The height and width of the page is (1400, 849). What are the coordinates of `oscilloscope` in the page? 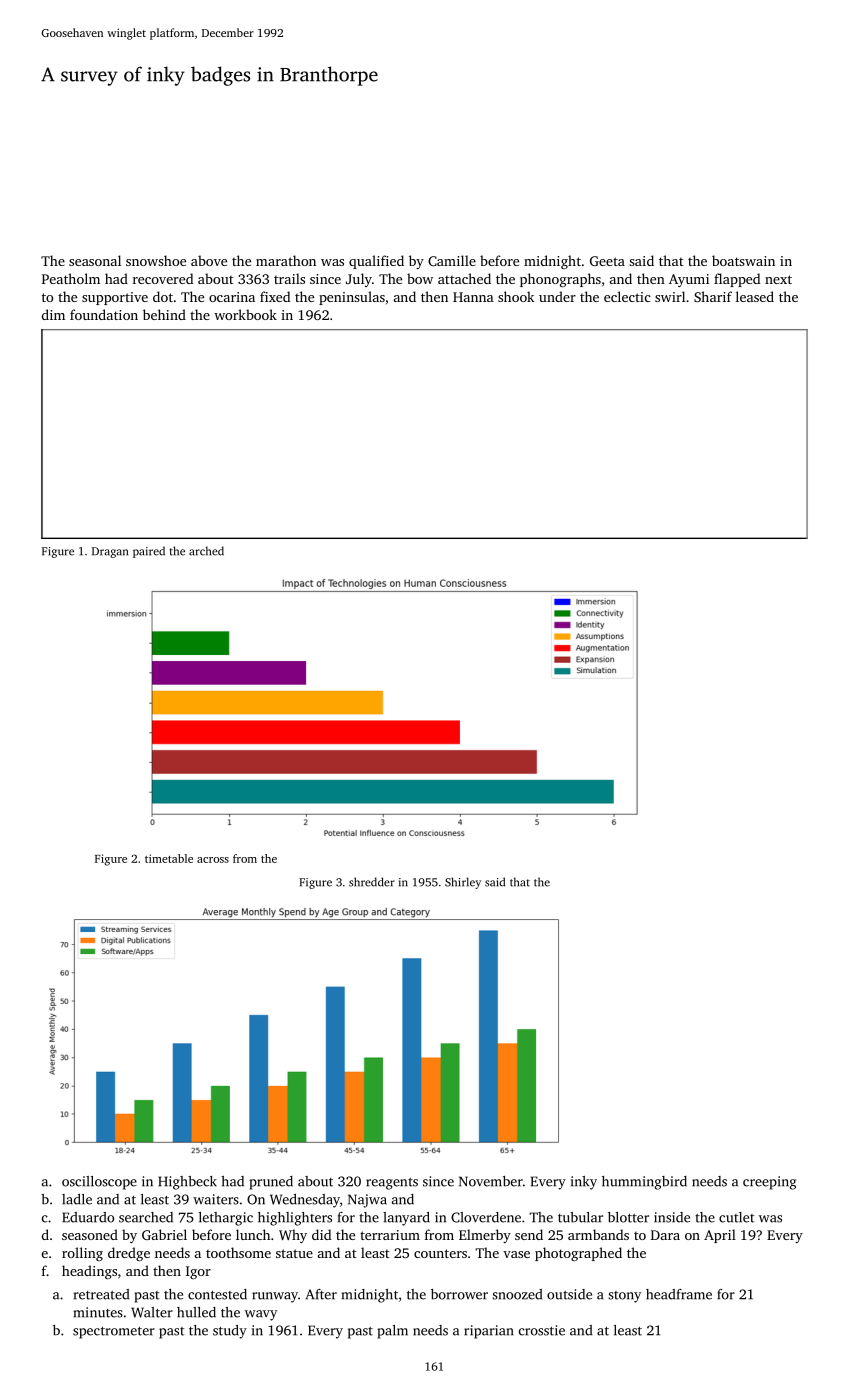 It's located at (99, 1183).
